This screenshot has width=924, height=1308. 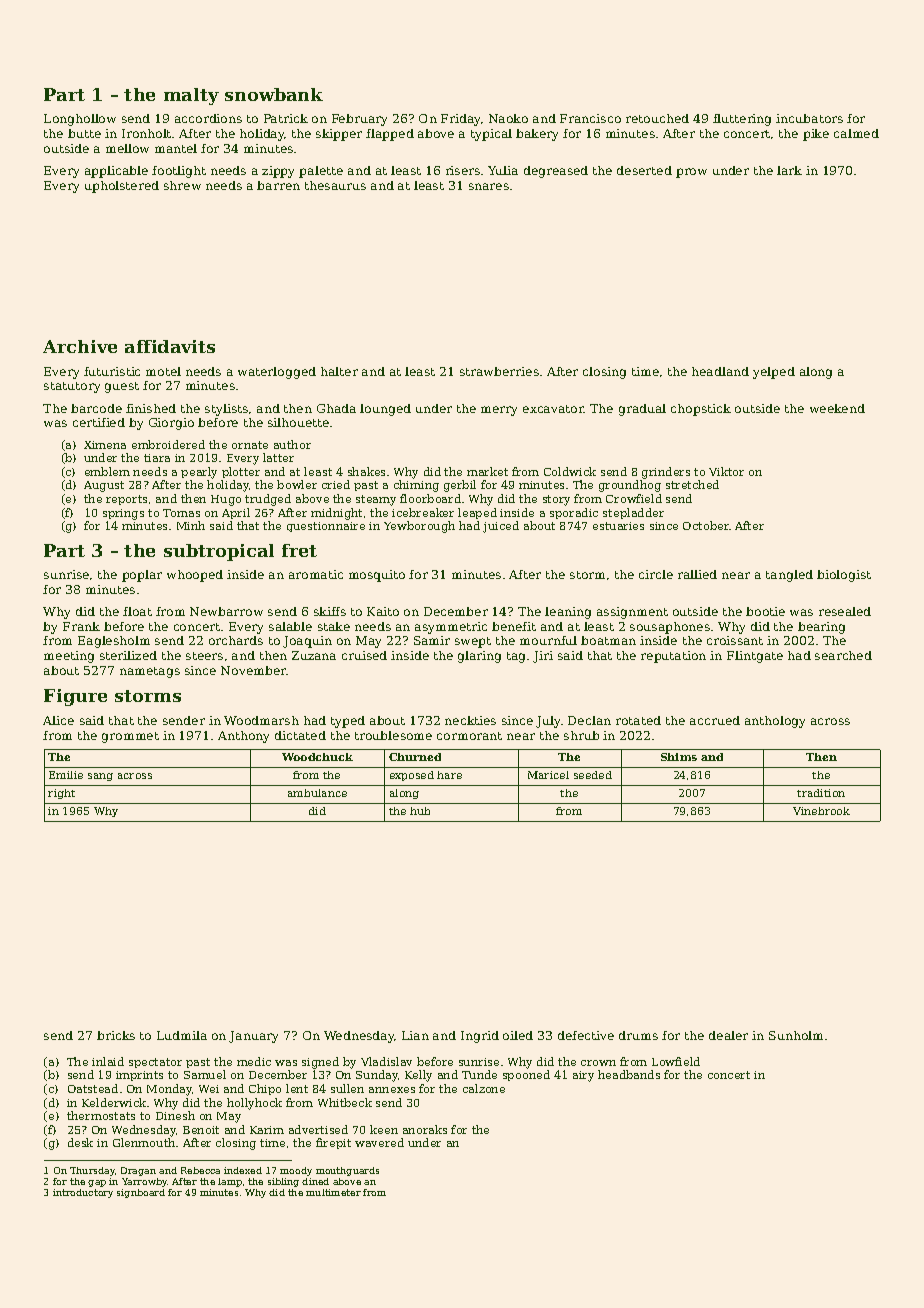 I want to click on mosquito, so click(x=377, y=576).
